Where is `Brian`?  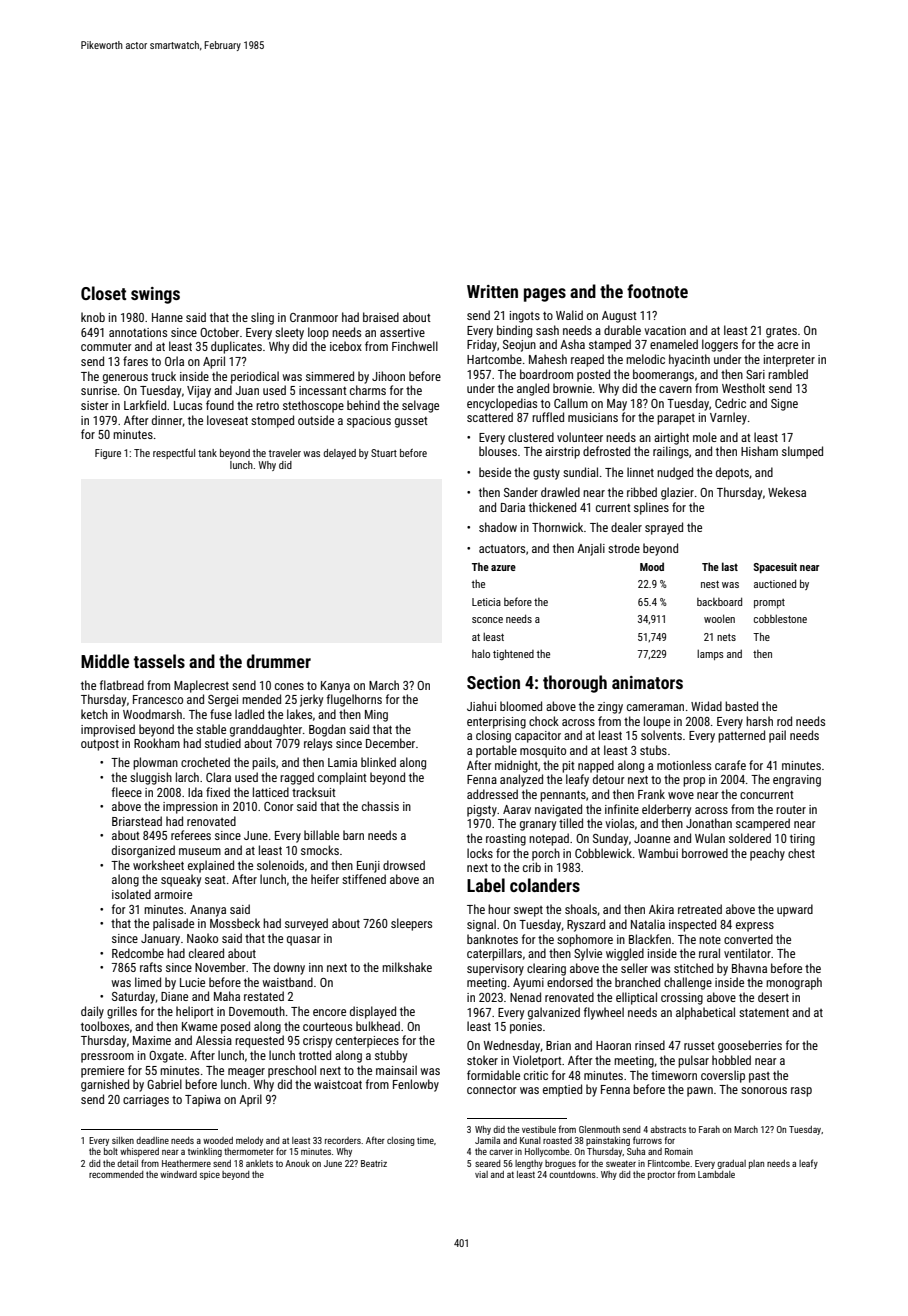 Brian is located at coordinates (558, 1045).
